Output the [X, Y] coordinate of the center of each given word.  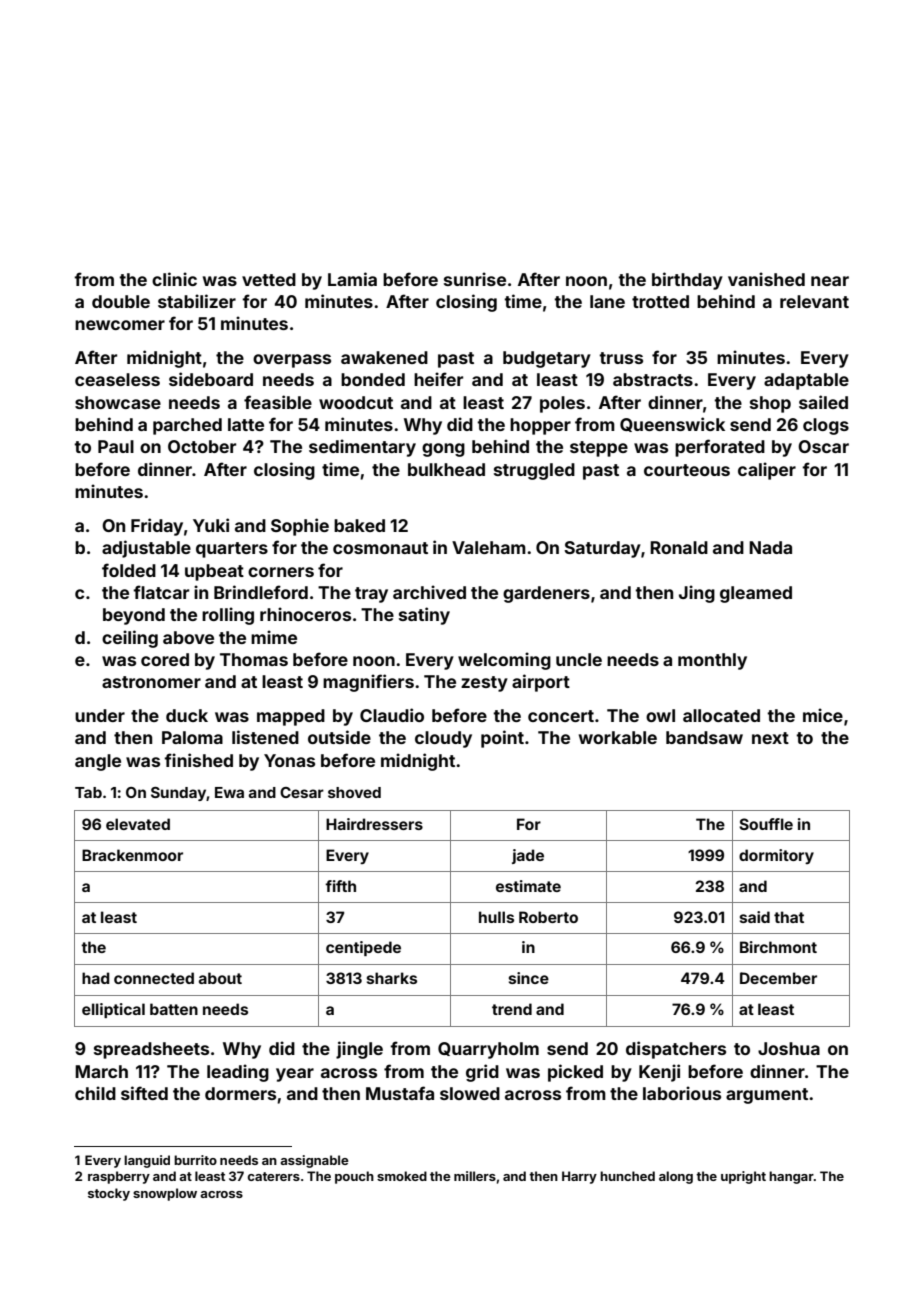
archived [429, 592]
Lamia [352, 279]
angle [98, 762]
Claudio [392, 715]
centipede [363, 948]
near [830, 281]
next [770, 738]
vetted [269, 279]
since [529, 978]
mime [274, 637]
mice [823, 715]
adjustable [146, 549]
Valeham [489, 547]
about [220, 978]
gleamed [756, 594]
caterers [274, 1176]
